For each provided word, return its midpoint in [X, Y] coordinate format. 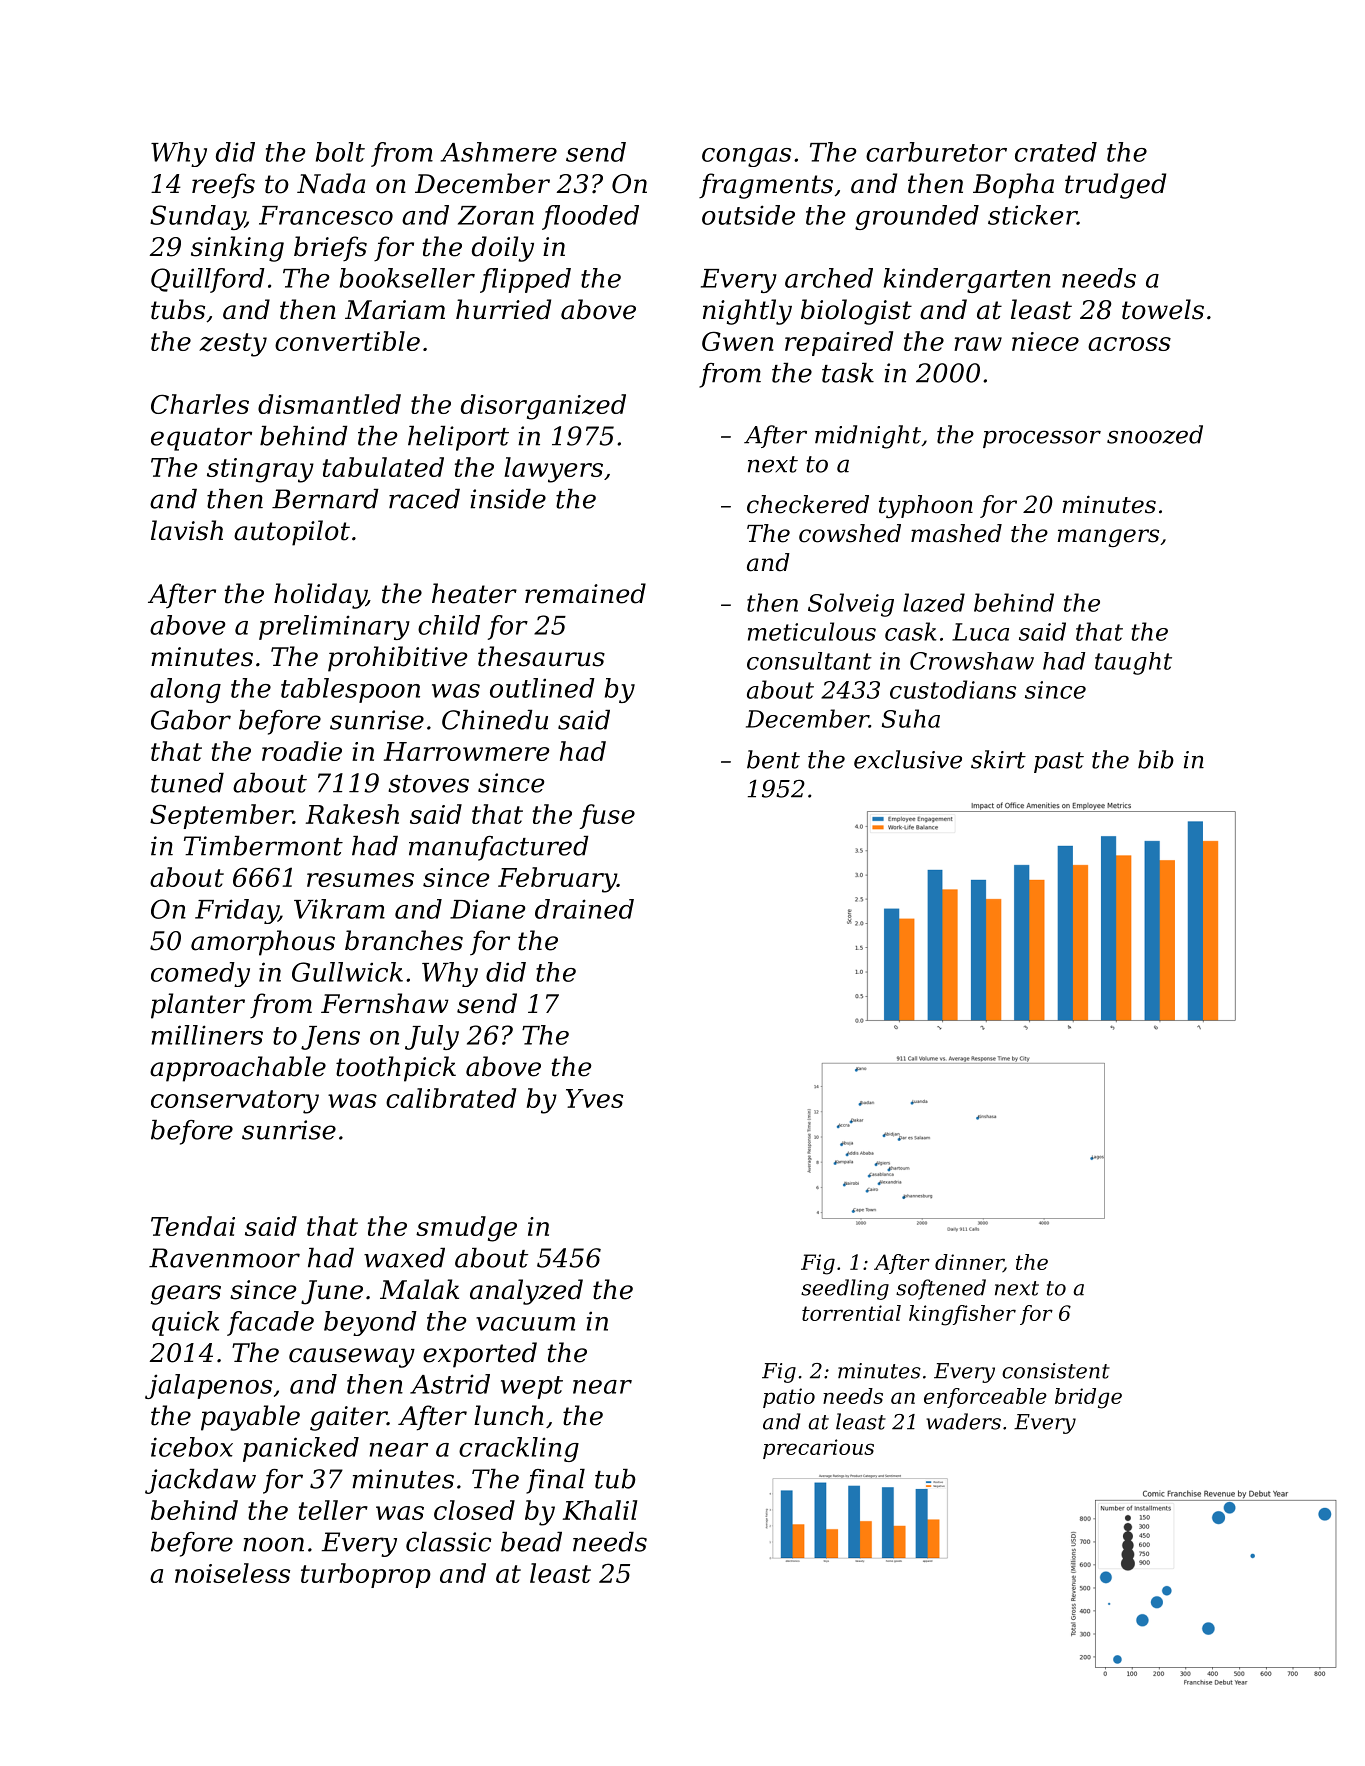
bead [531, 1542]
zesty [233, 345]
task [848, 373]
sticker [1032, 215]
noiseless [232, 1573]
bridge [1088, 1398]
